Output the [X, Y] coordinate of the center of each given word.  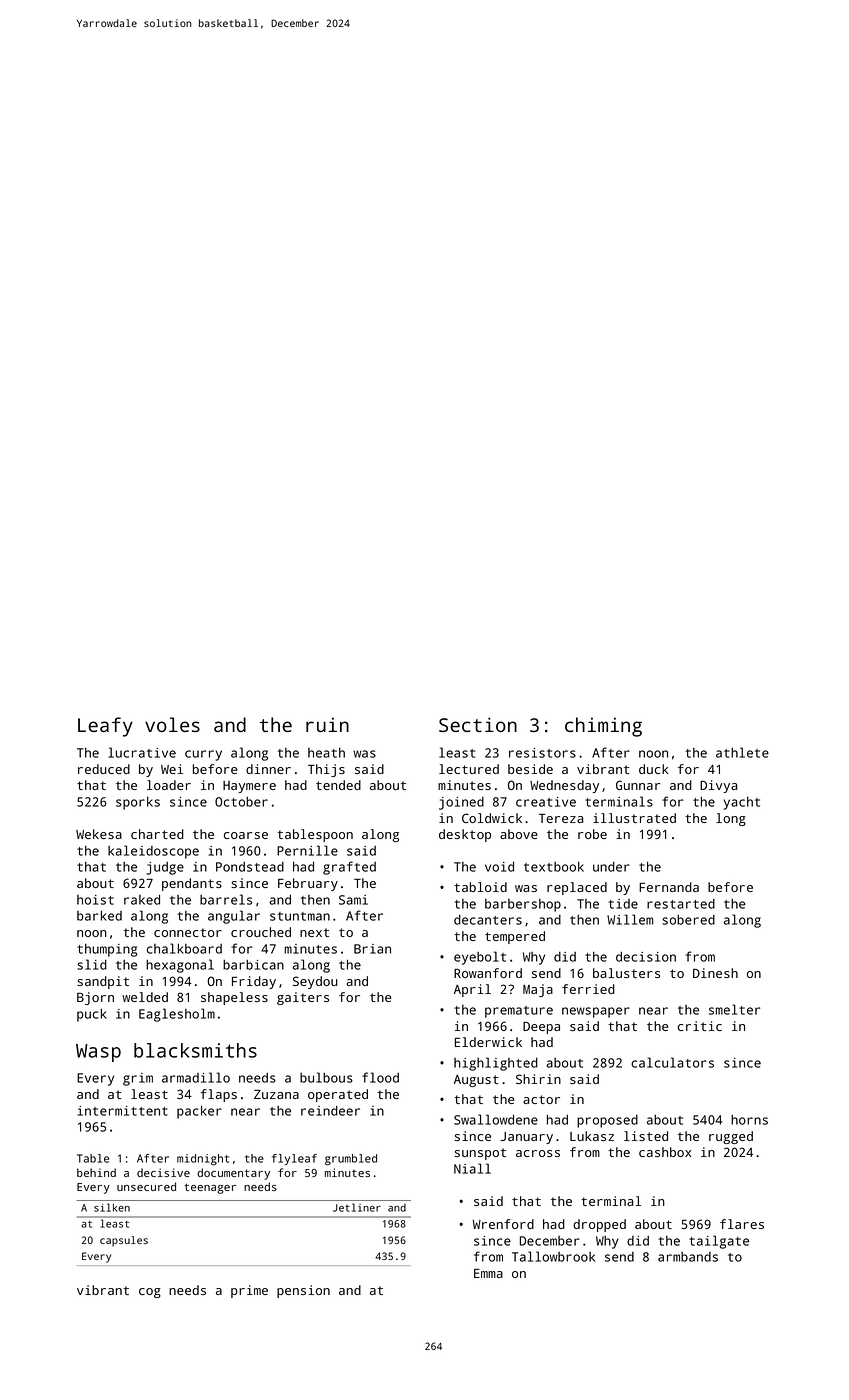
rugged [731, 1137]
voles [172, 724]
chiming [603, 727]
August [476, 1081]
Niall [472, 1168]
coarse [246, 835]
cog [150, 1293]
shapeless [234, 998]
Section [478, 724]
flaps [218, 1095]
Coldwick [492, 818]
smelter [734, 1009]
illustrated [634, 818]
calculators [672, 1062]
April [472, 990]
